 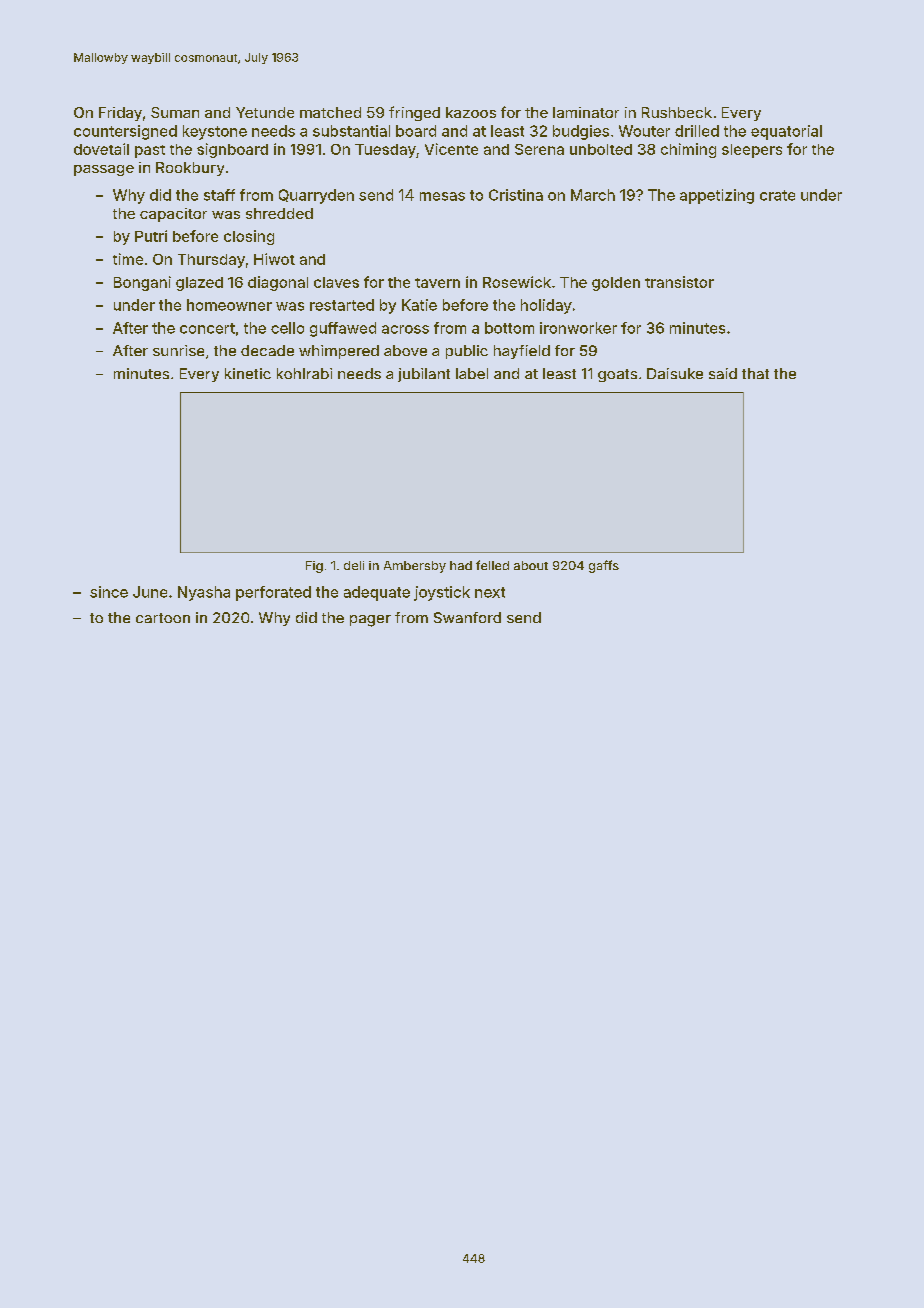 What do you see at coordinates (248, 373) in the screenshot?
I see `kinetic` at bounding box center [248, 373].
